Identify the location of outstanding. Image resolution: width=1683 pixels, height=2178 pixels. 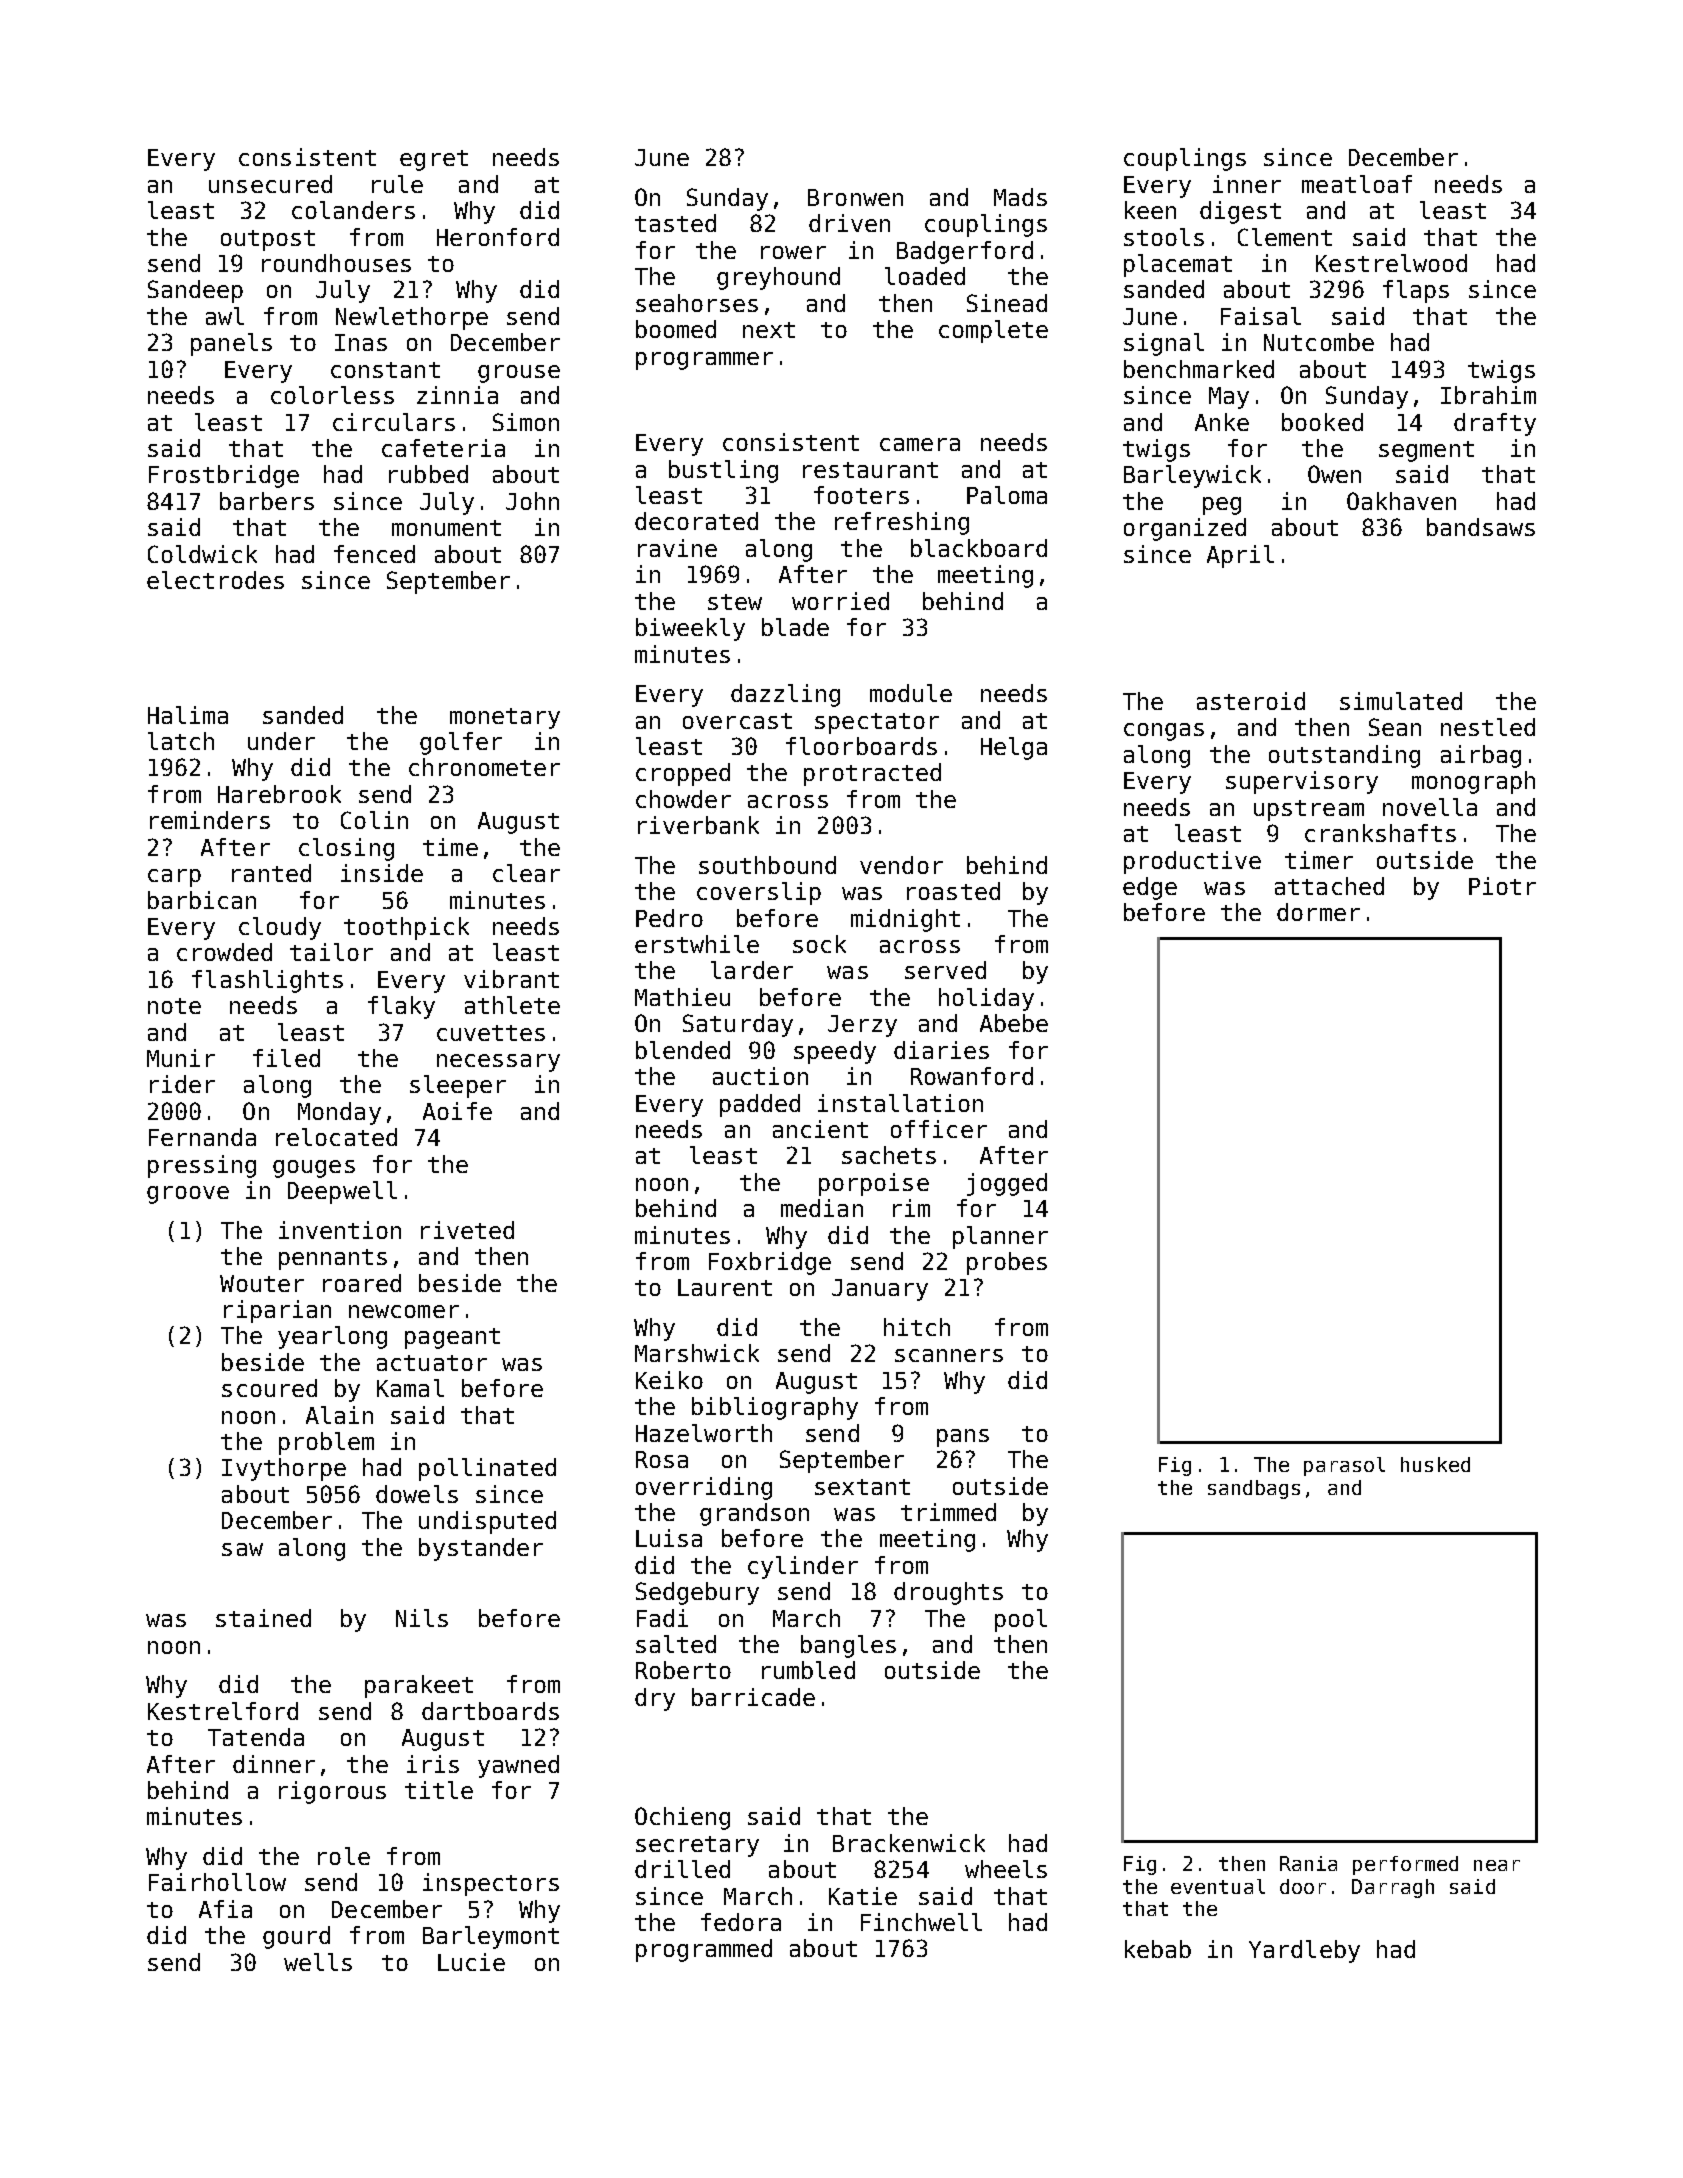
(1344, 756).
